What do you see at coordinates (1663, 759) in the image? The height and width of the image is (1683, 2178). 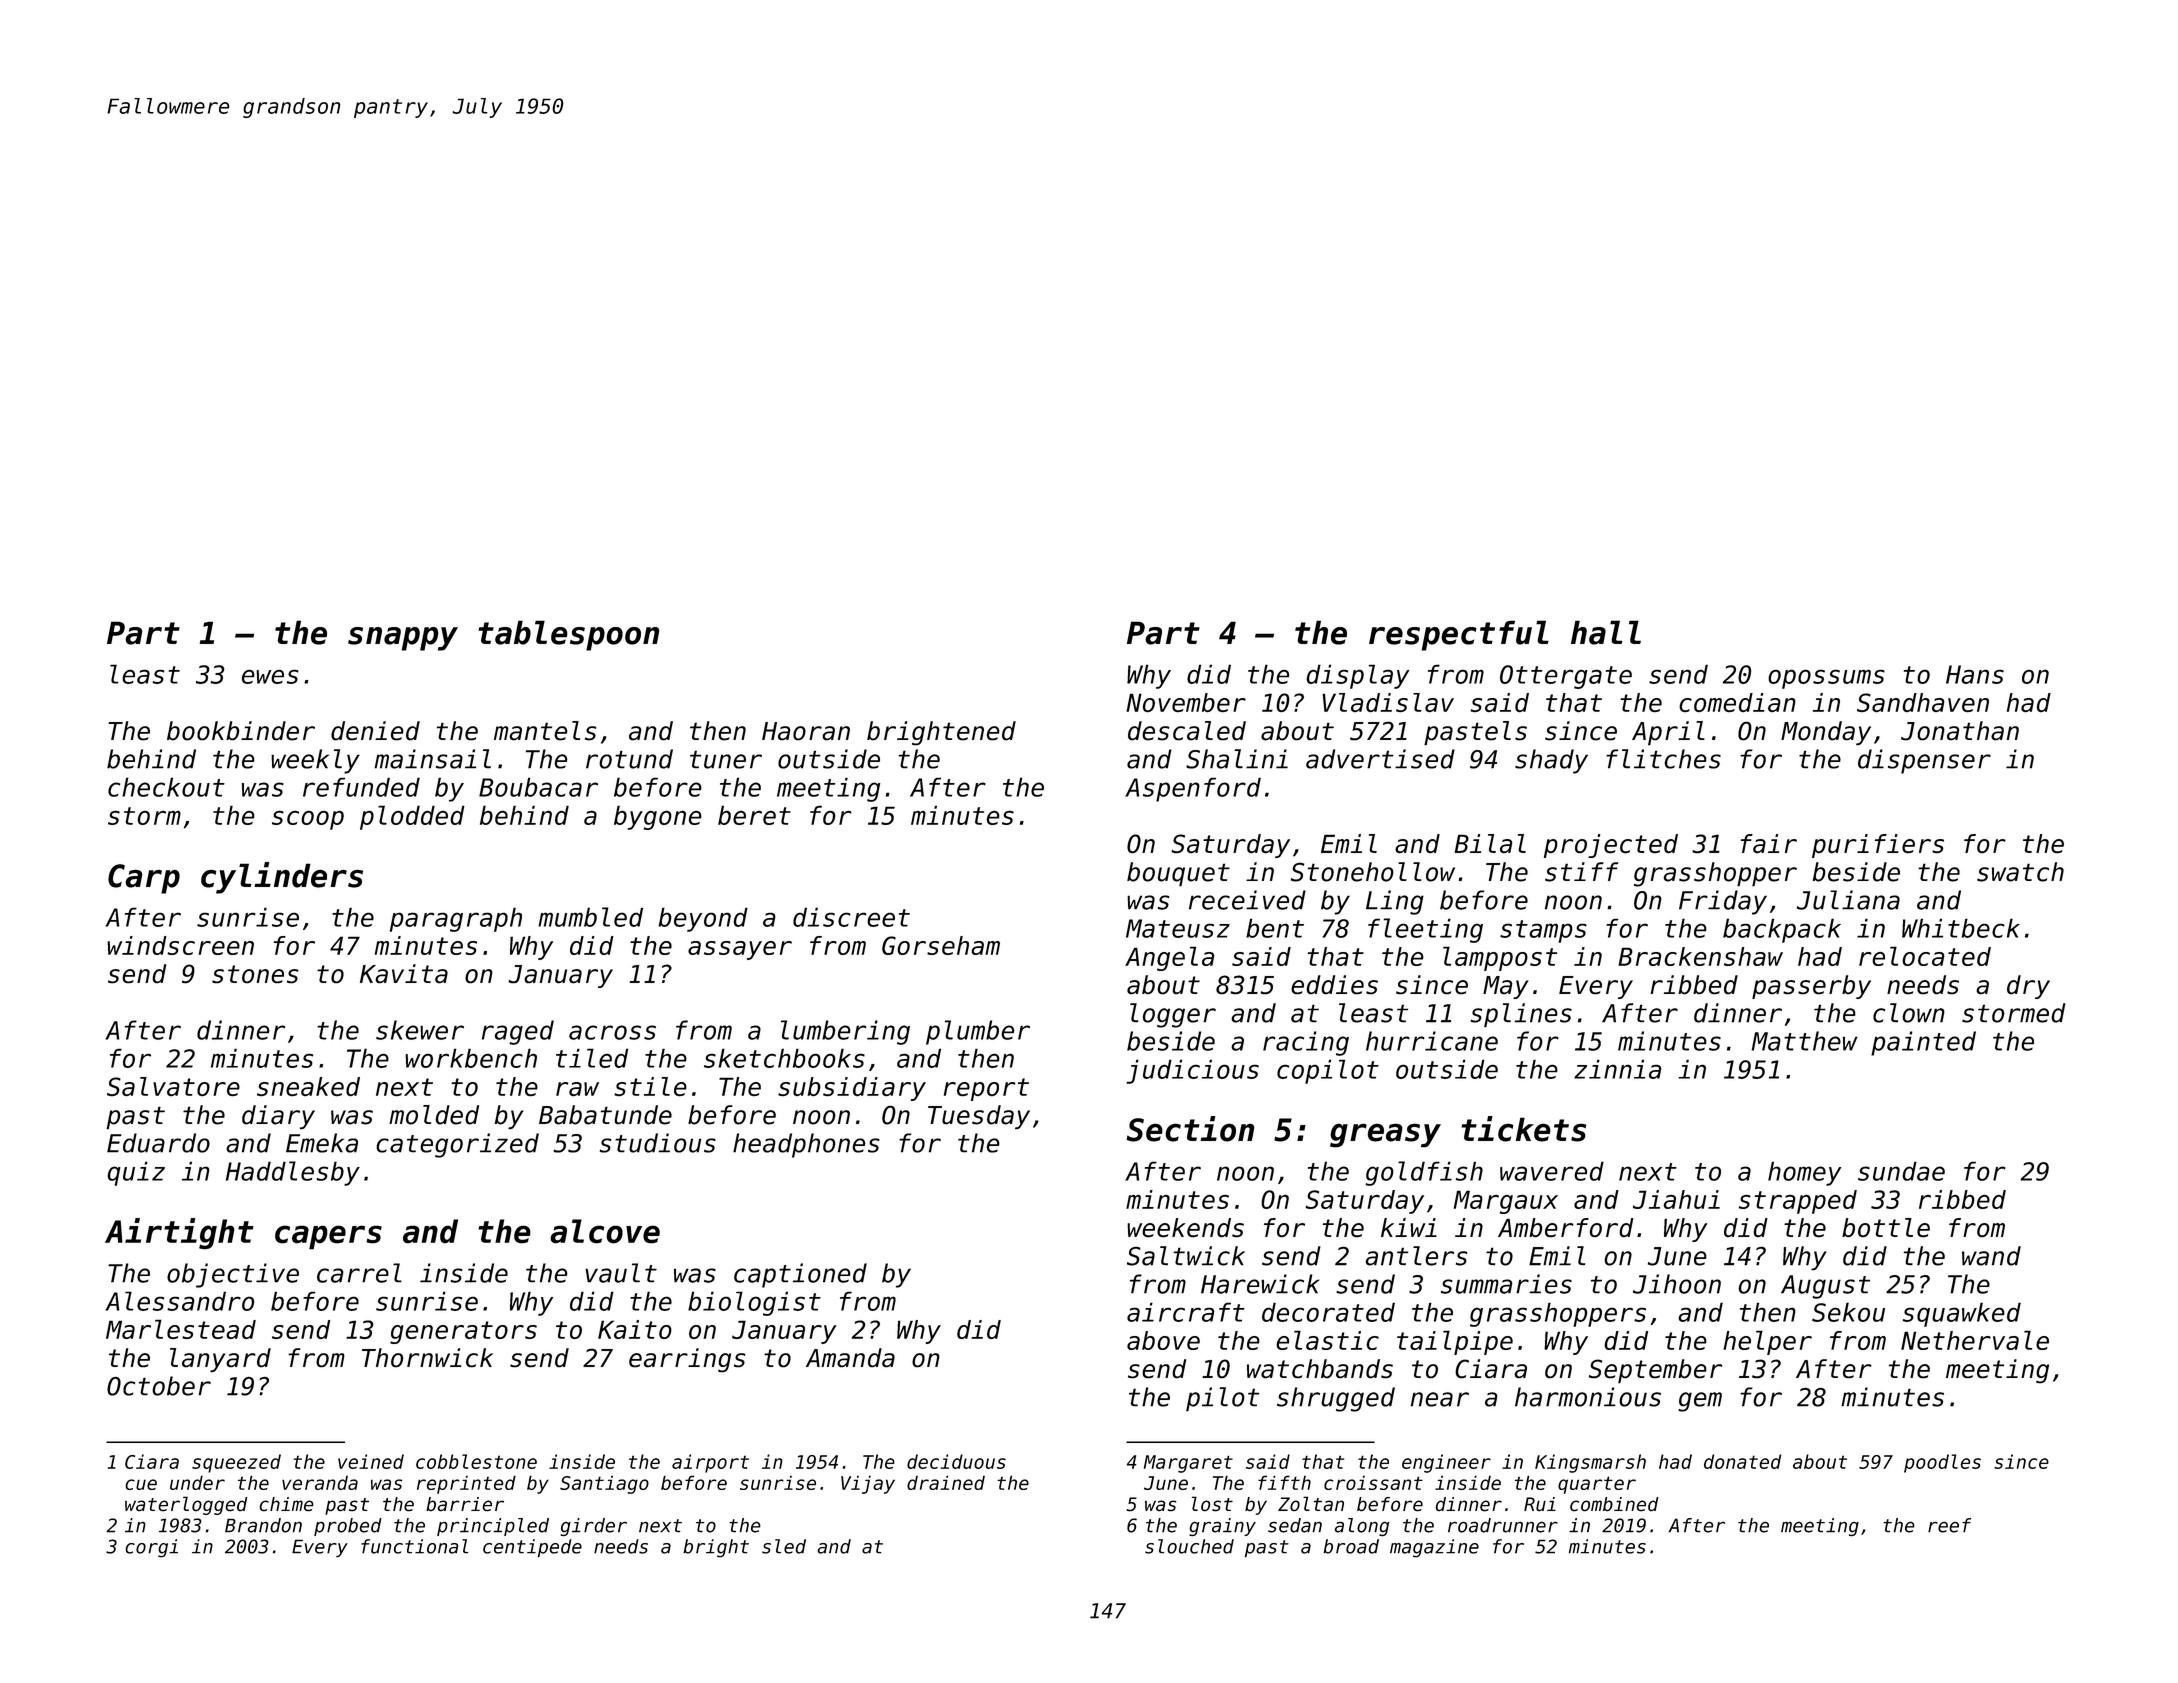 I see `flitches` at bounding box center [1663, 759].
